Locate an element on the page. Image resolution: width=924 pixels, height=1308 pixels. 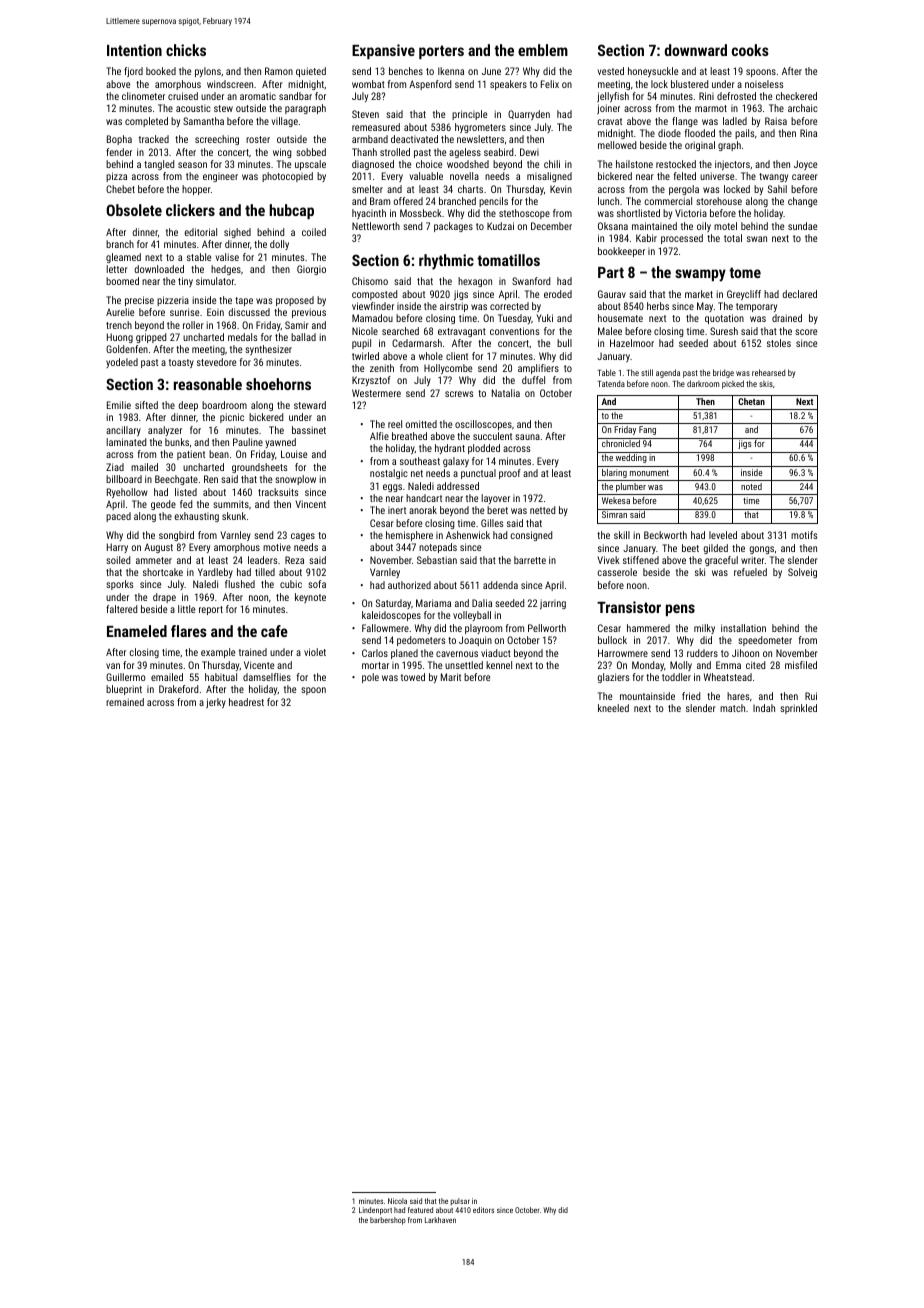
discussed is located at coordinates (249, 312).
